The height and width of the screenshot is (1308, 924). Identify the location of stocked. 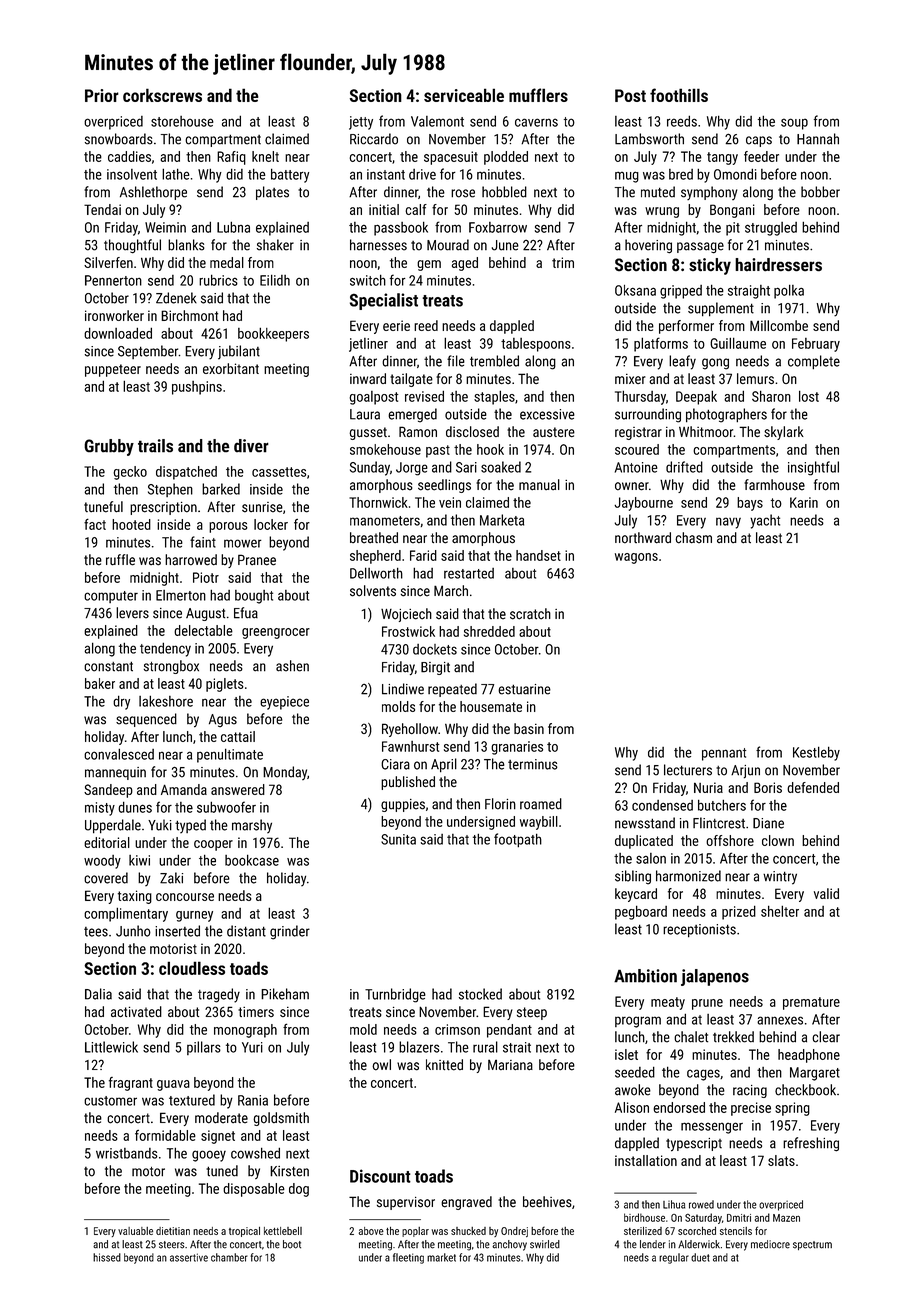
(480, 994).
